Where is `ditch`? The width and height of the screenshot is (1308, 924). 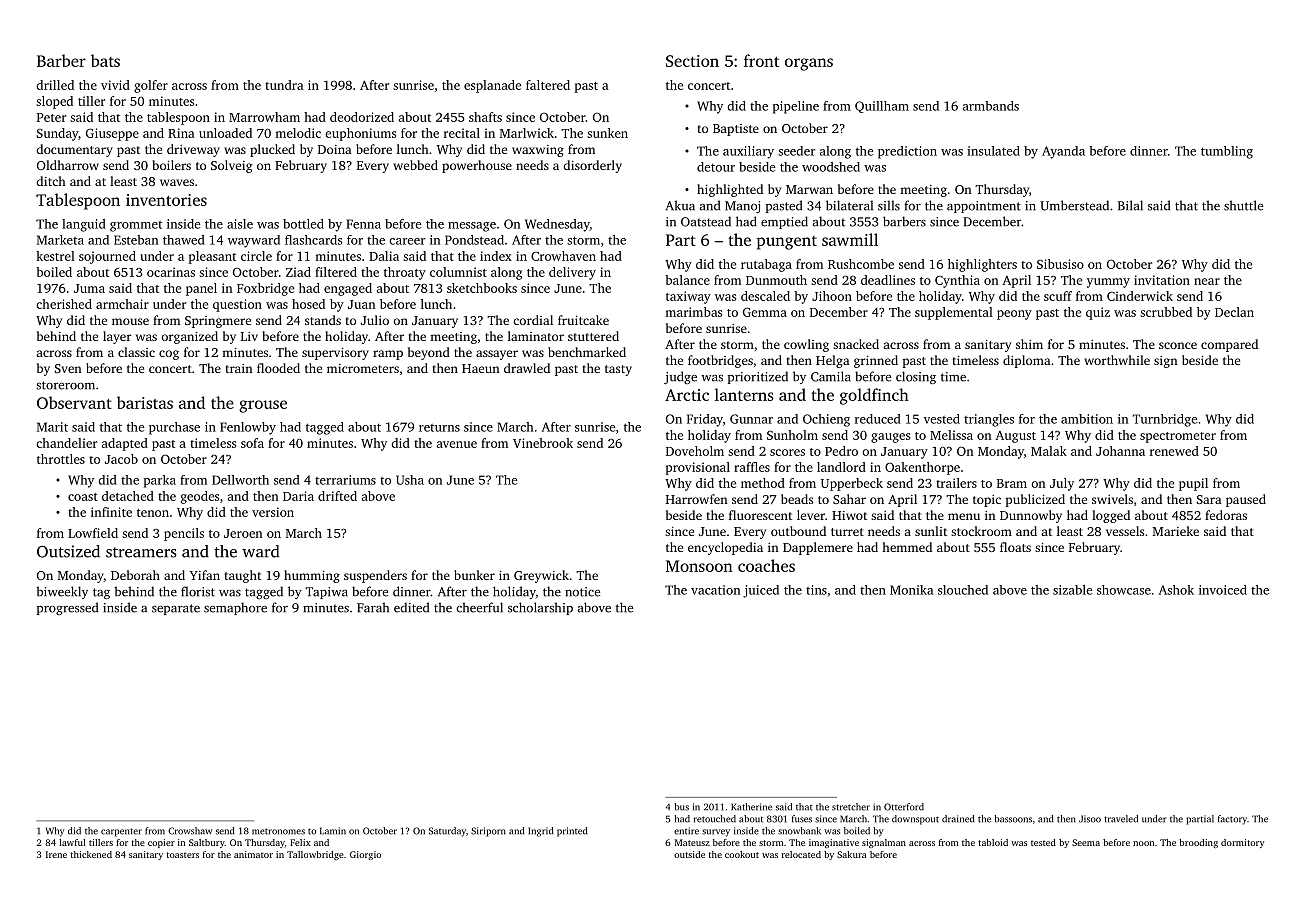
ditch is located at coordinates (51, 181).
